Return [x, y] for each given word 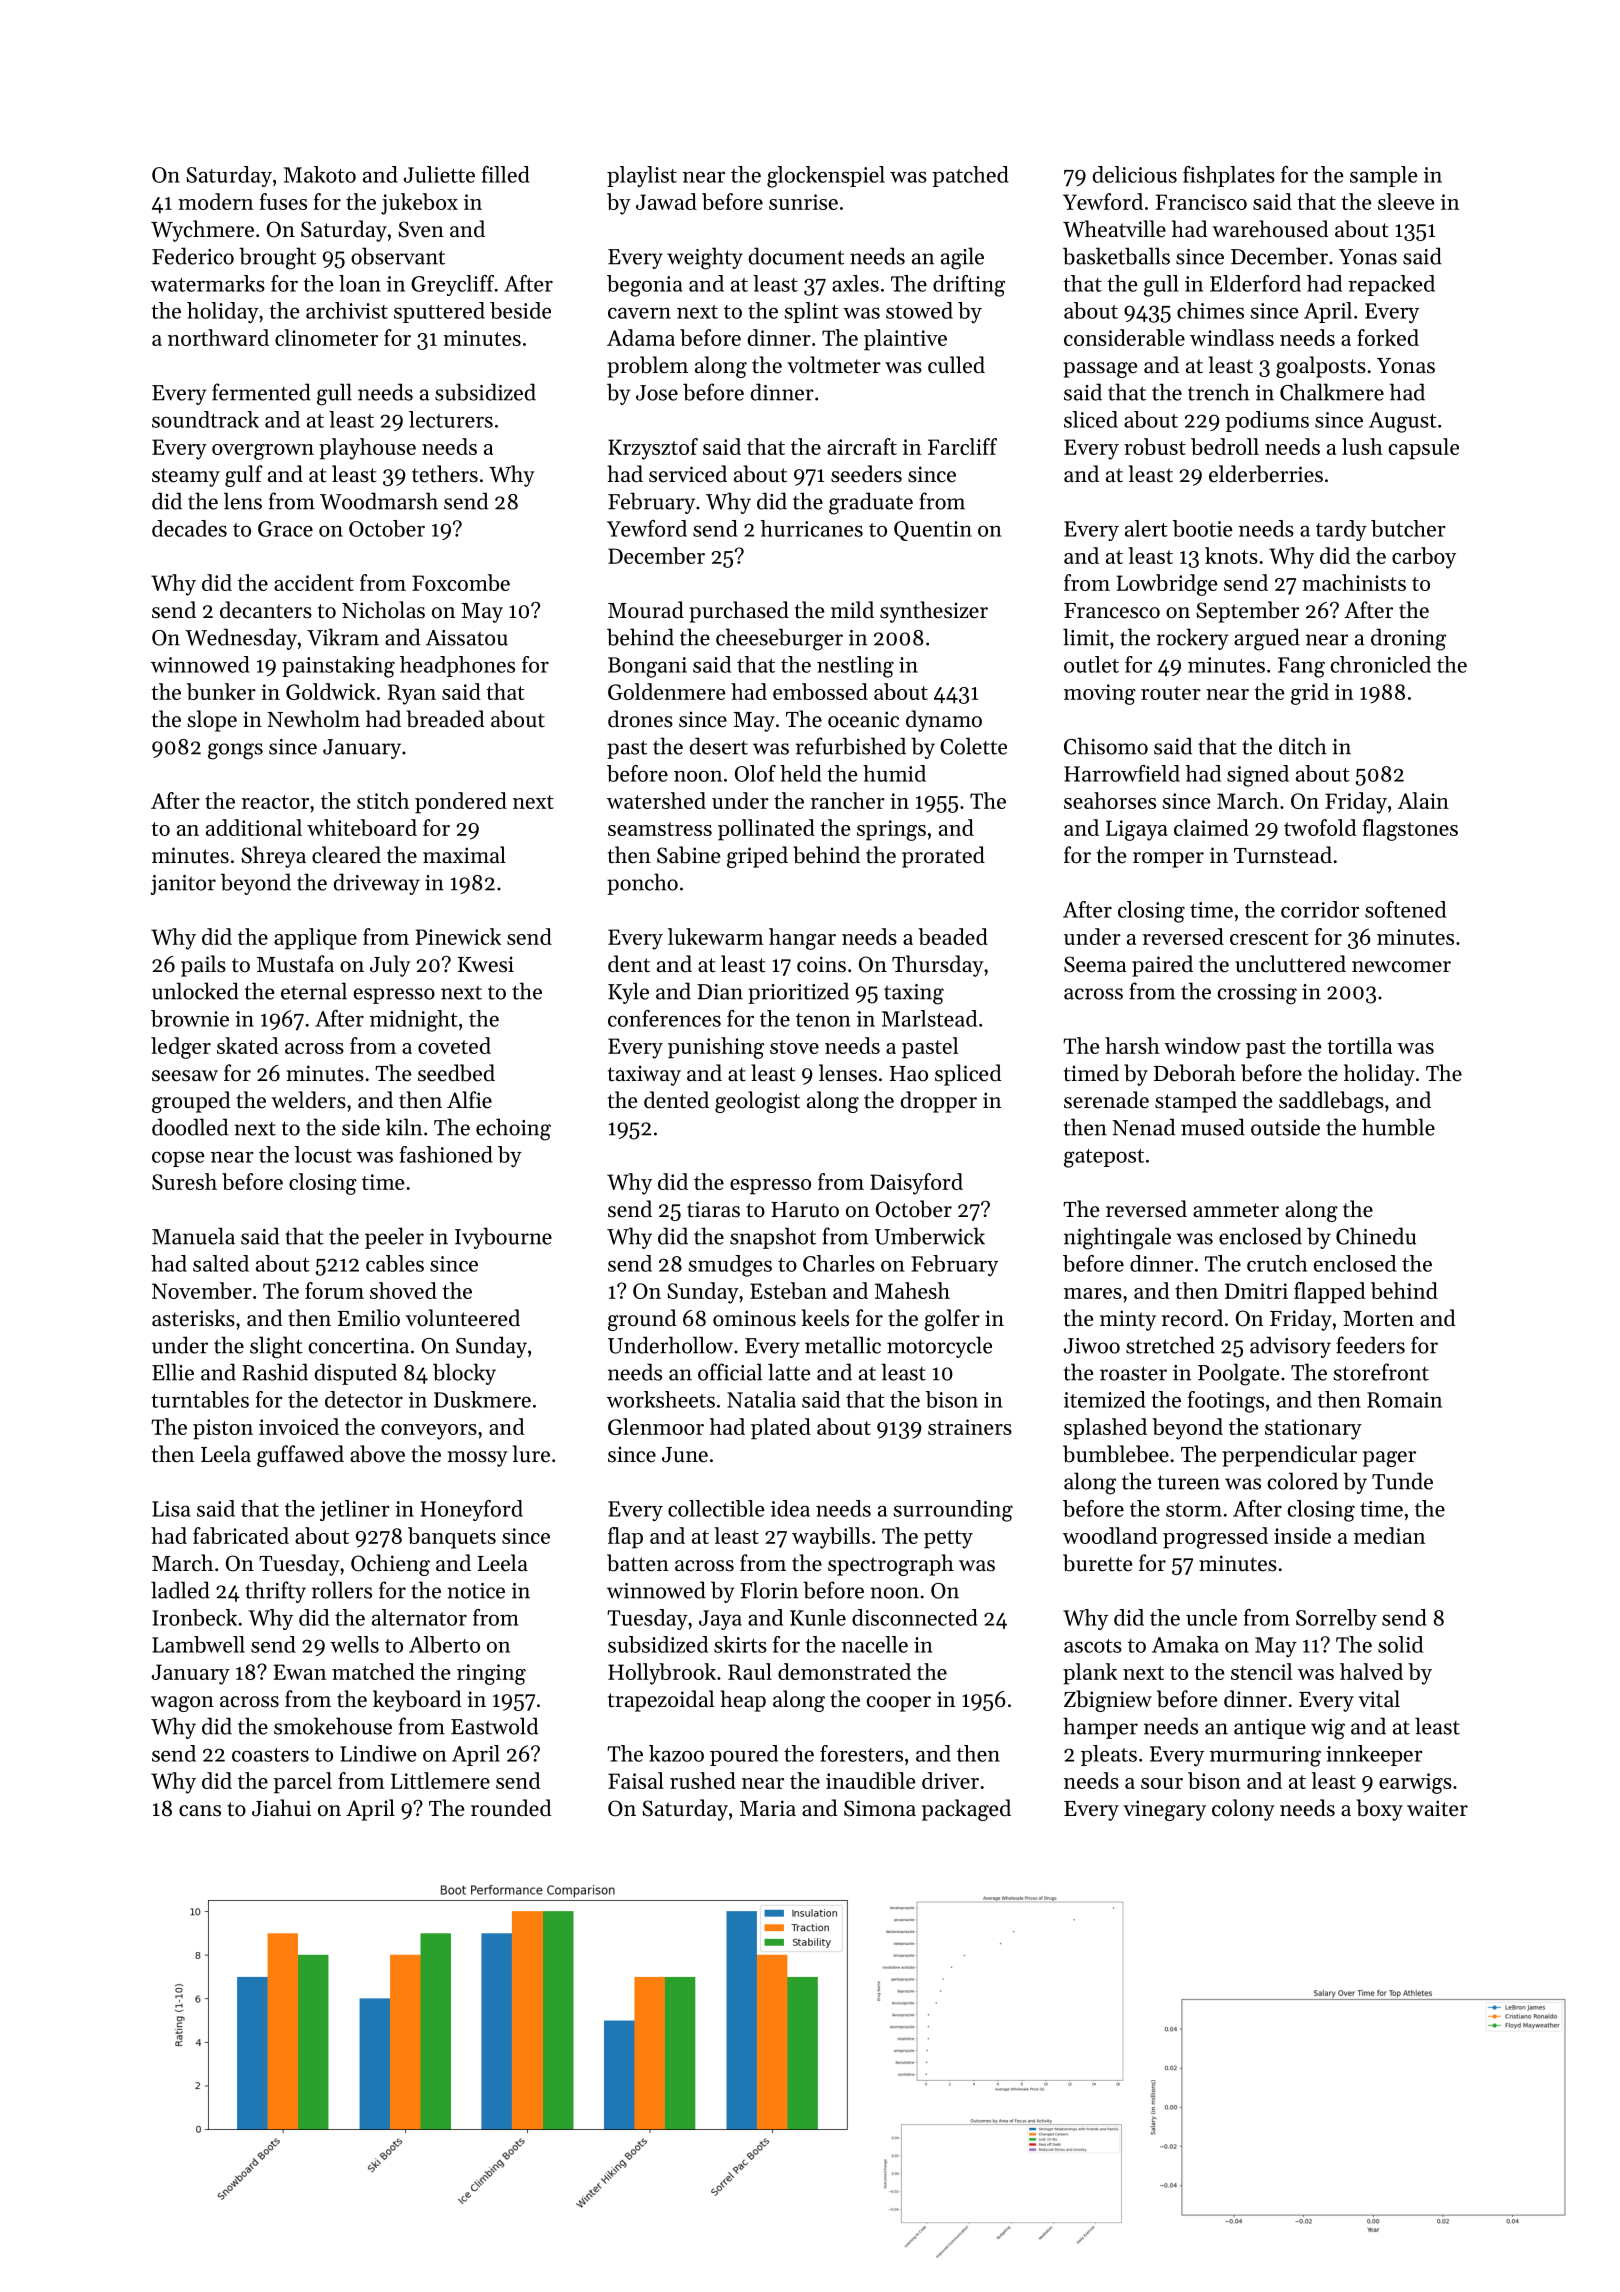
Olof [755, 773]
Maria [768, 1808]
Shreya [273, 857]
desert [719, 746]
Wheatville [1114, 229]
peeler [394, 1238]
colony [1243, 1810]
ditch [1303, 746]
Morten [1378, 1319]
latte [789, 1372]
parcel [303, 1783]
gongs [235, 751]
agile [962, 258]
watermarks [208, 283]
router [1171, 693]
